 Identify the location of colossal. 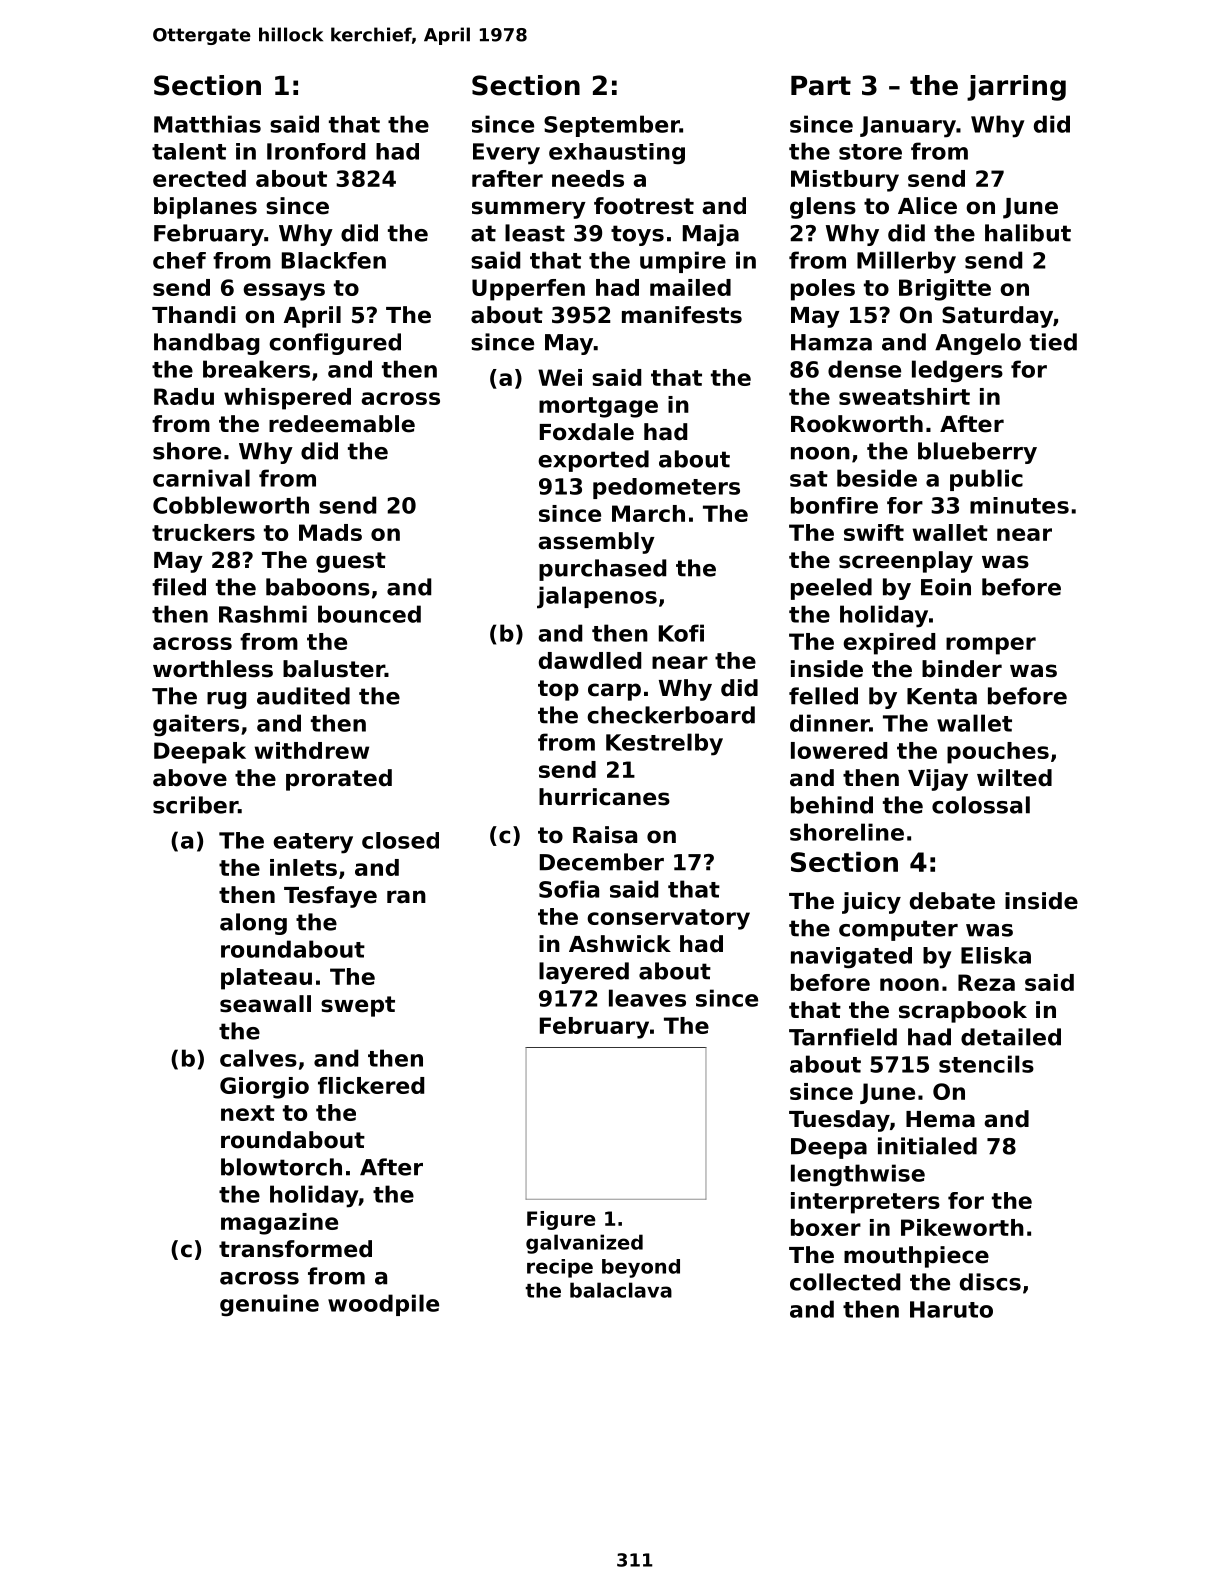
(981, 805).
